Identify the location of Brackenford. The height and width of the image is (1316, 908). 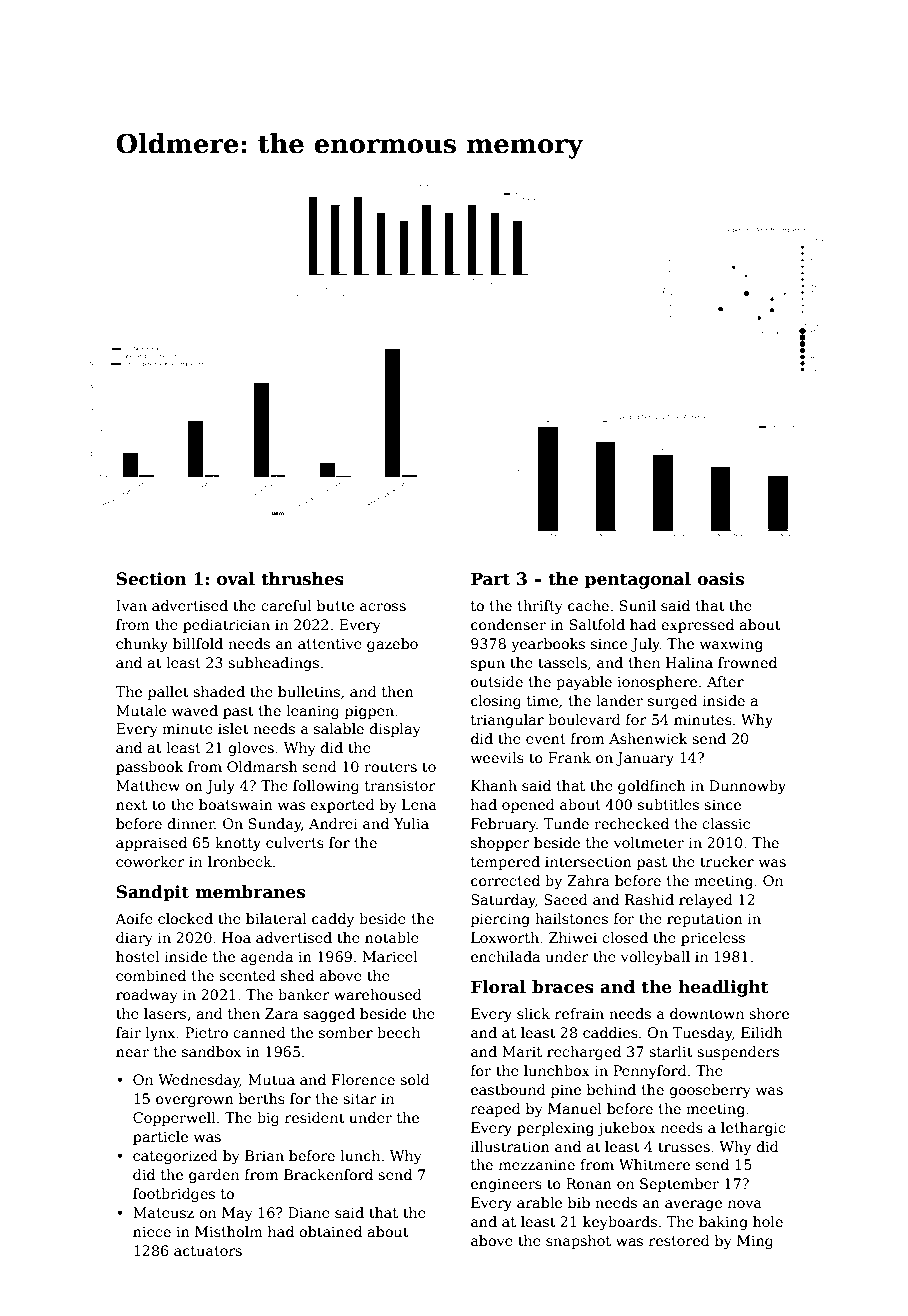
(328, 1174).
